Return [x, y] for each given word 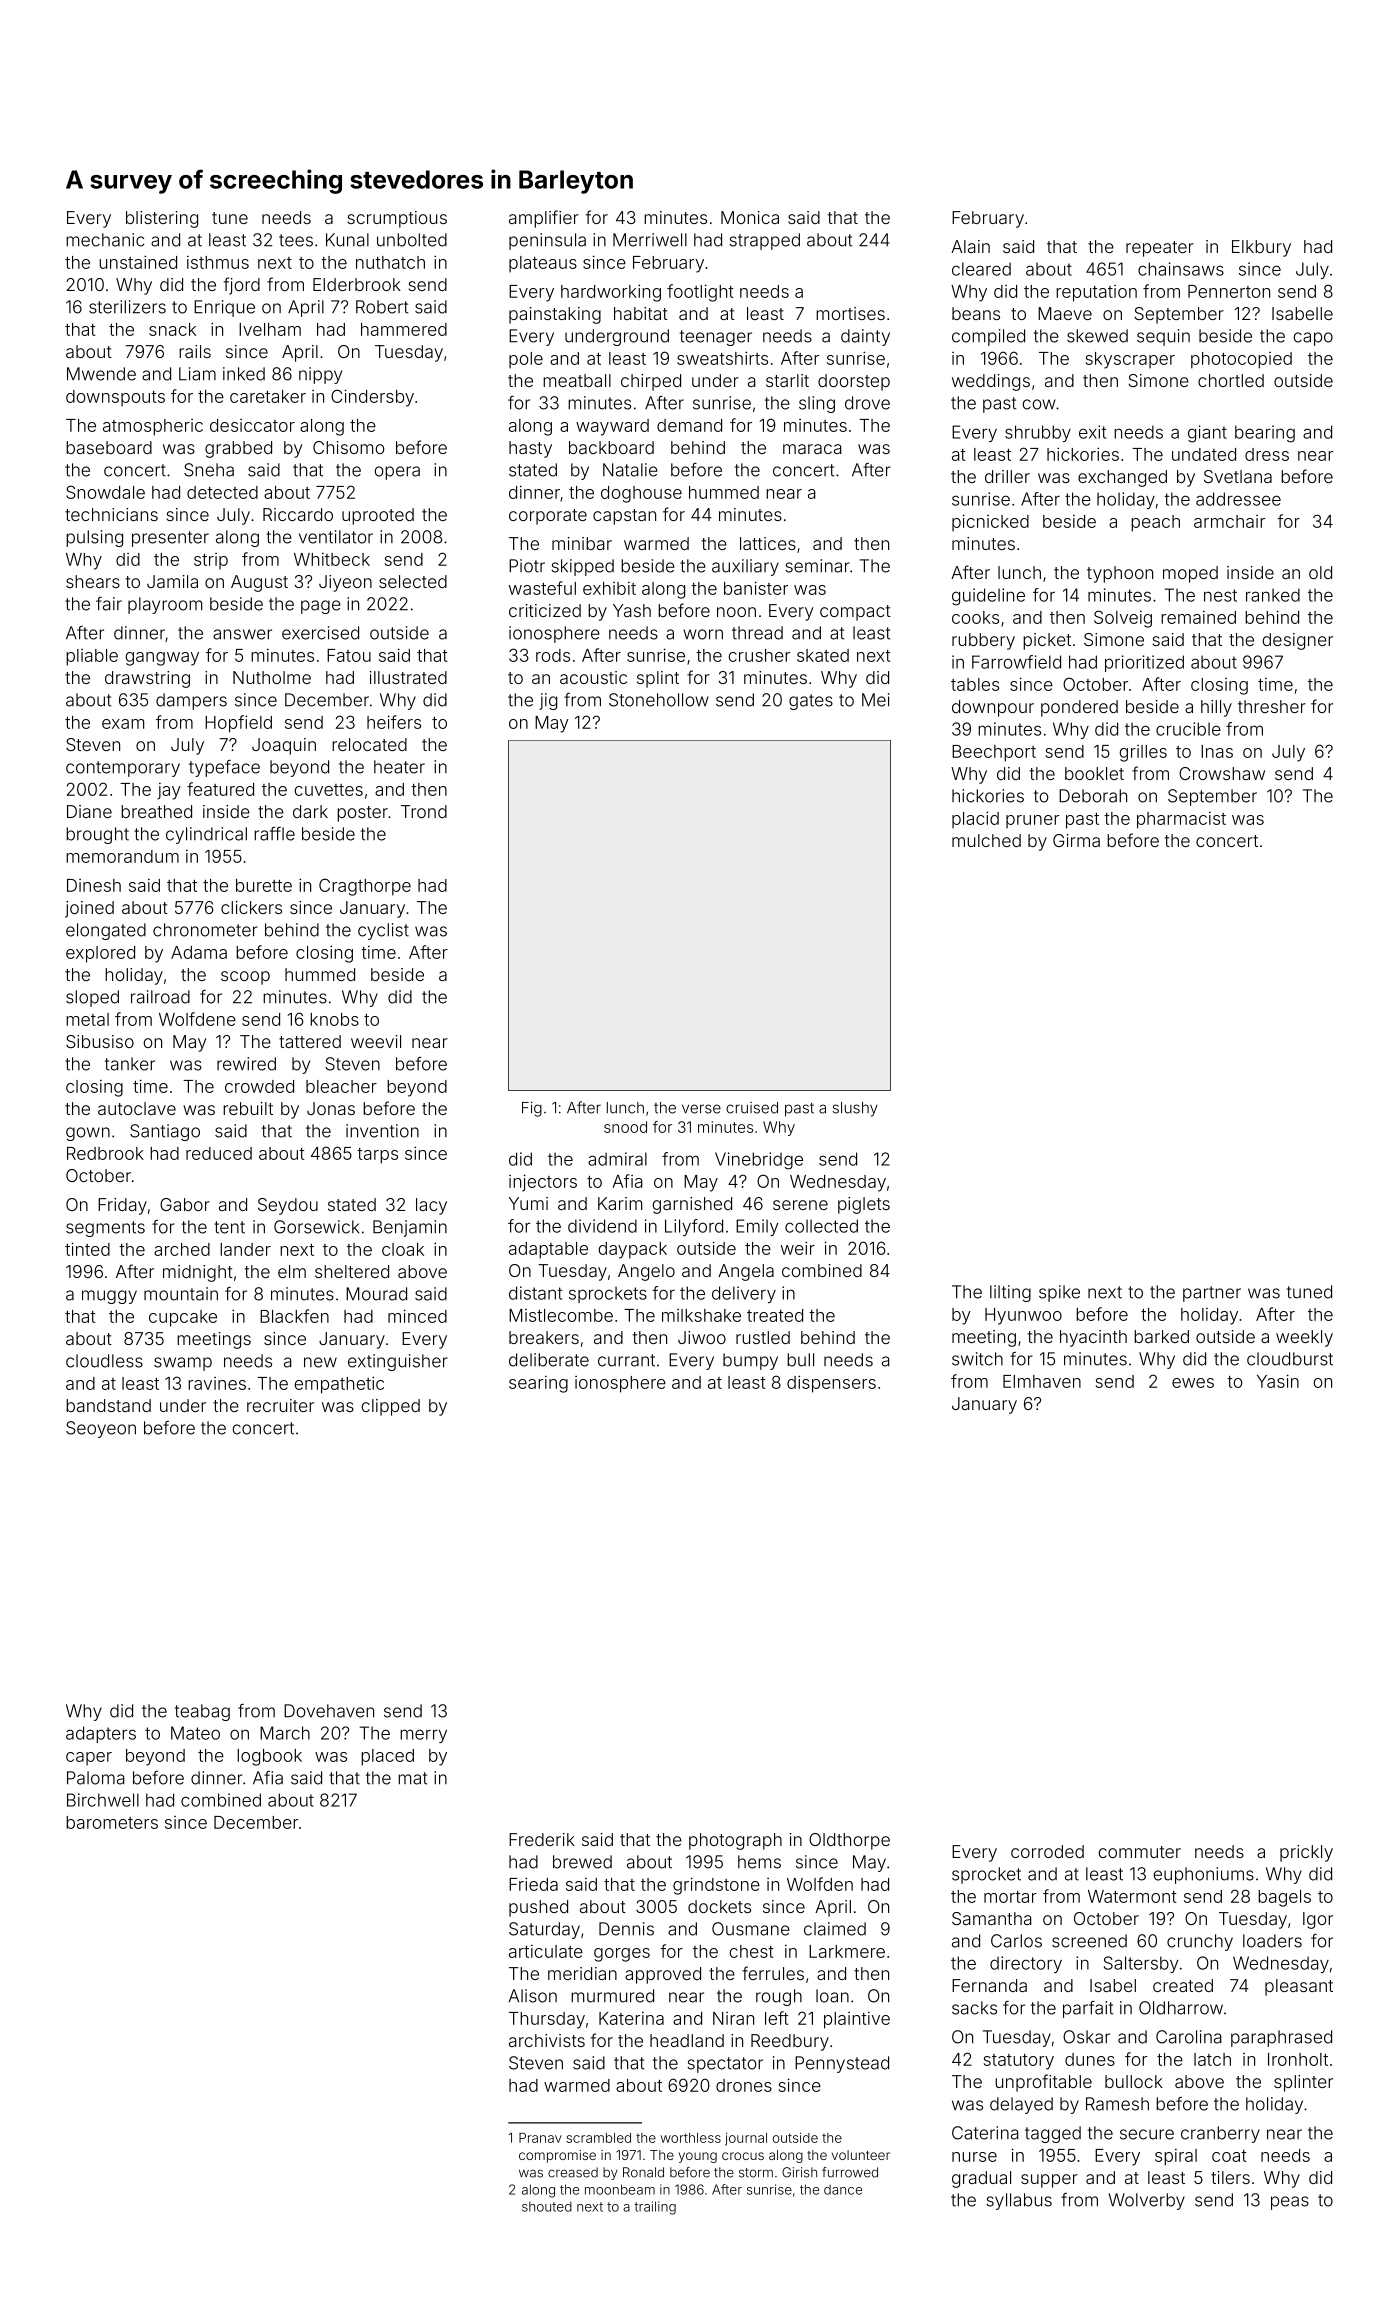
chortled [1231, 380]
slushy [855, 1109]
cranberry [1220, 2134]
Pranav [540, 2138]
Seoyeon [101, 1429]
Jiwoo [702, 1337]
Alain [970, 246]
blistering [162, 219]
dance [843, 2190]
